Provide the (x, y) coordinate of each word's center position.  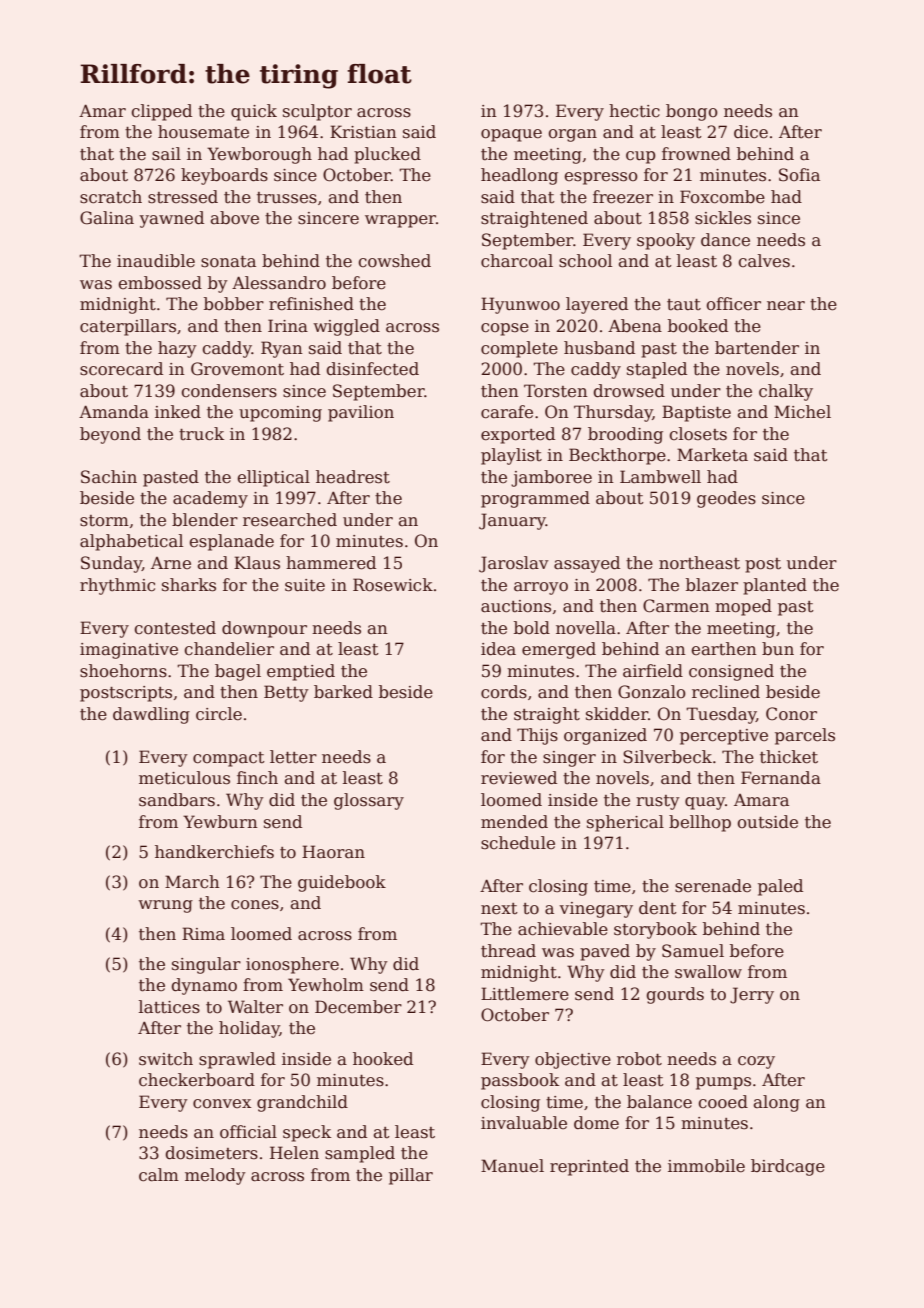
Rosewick (393, 585)
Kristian (363, 132)
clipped (161, 112)
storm (104, 521)
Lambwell (660, 477)
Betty (286, 693)
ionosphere (292, 965)
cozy (756, 1062)
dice (751, 132)
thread (508, 951)
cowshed (394, 261)
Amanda (114, 412)
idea (498, 649)
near (786, 306)
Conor (791, 714)
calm (159, 1175)
